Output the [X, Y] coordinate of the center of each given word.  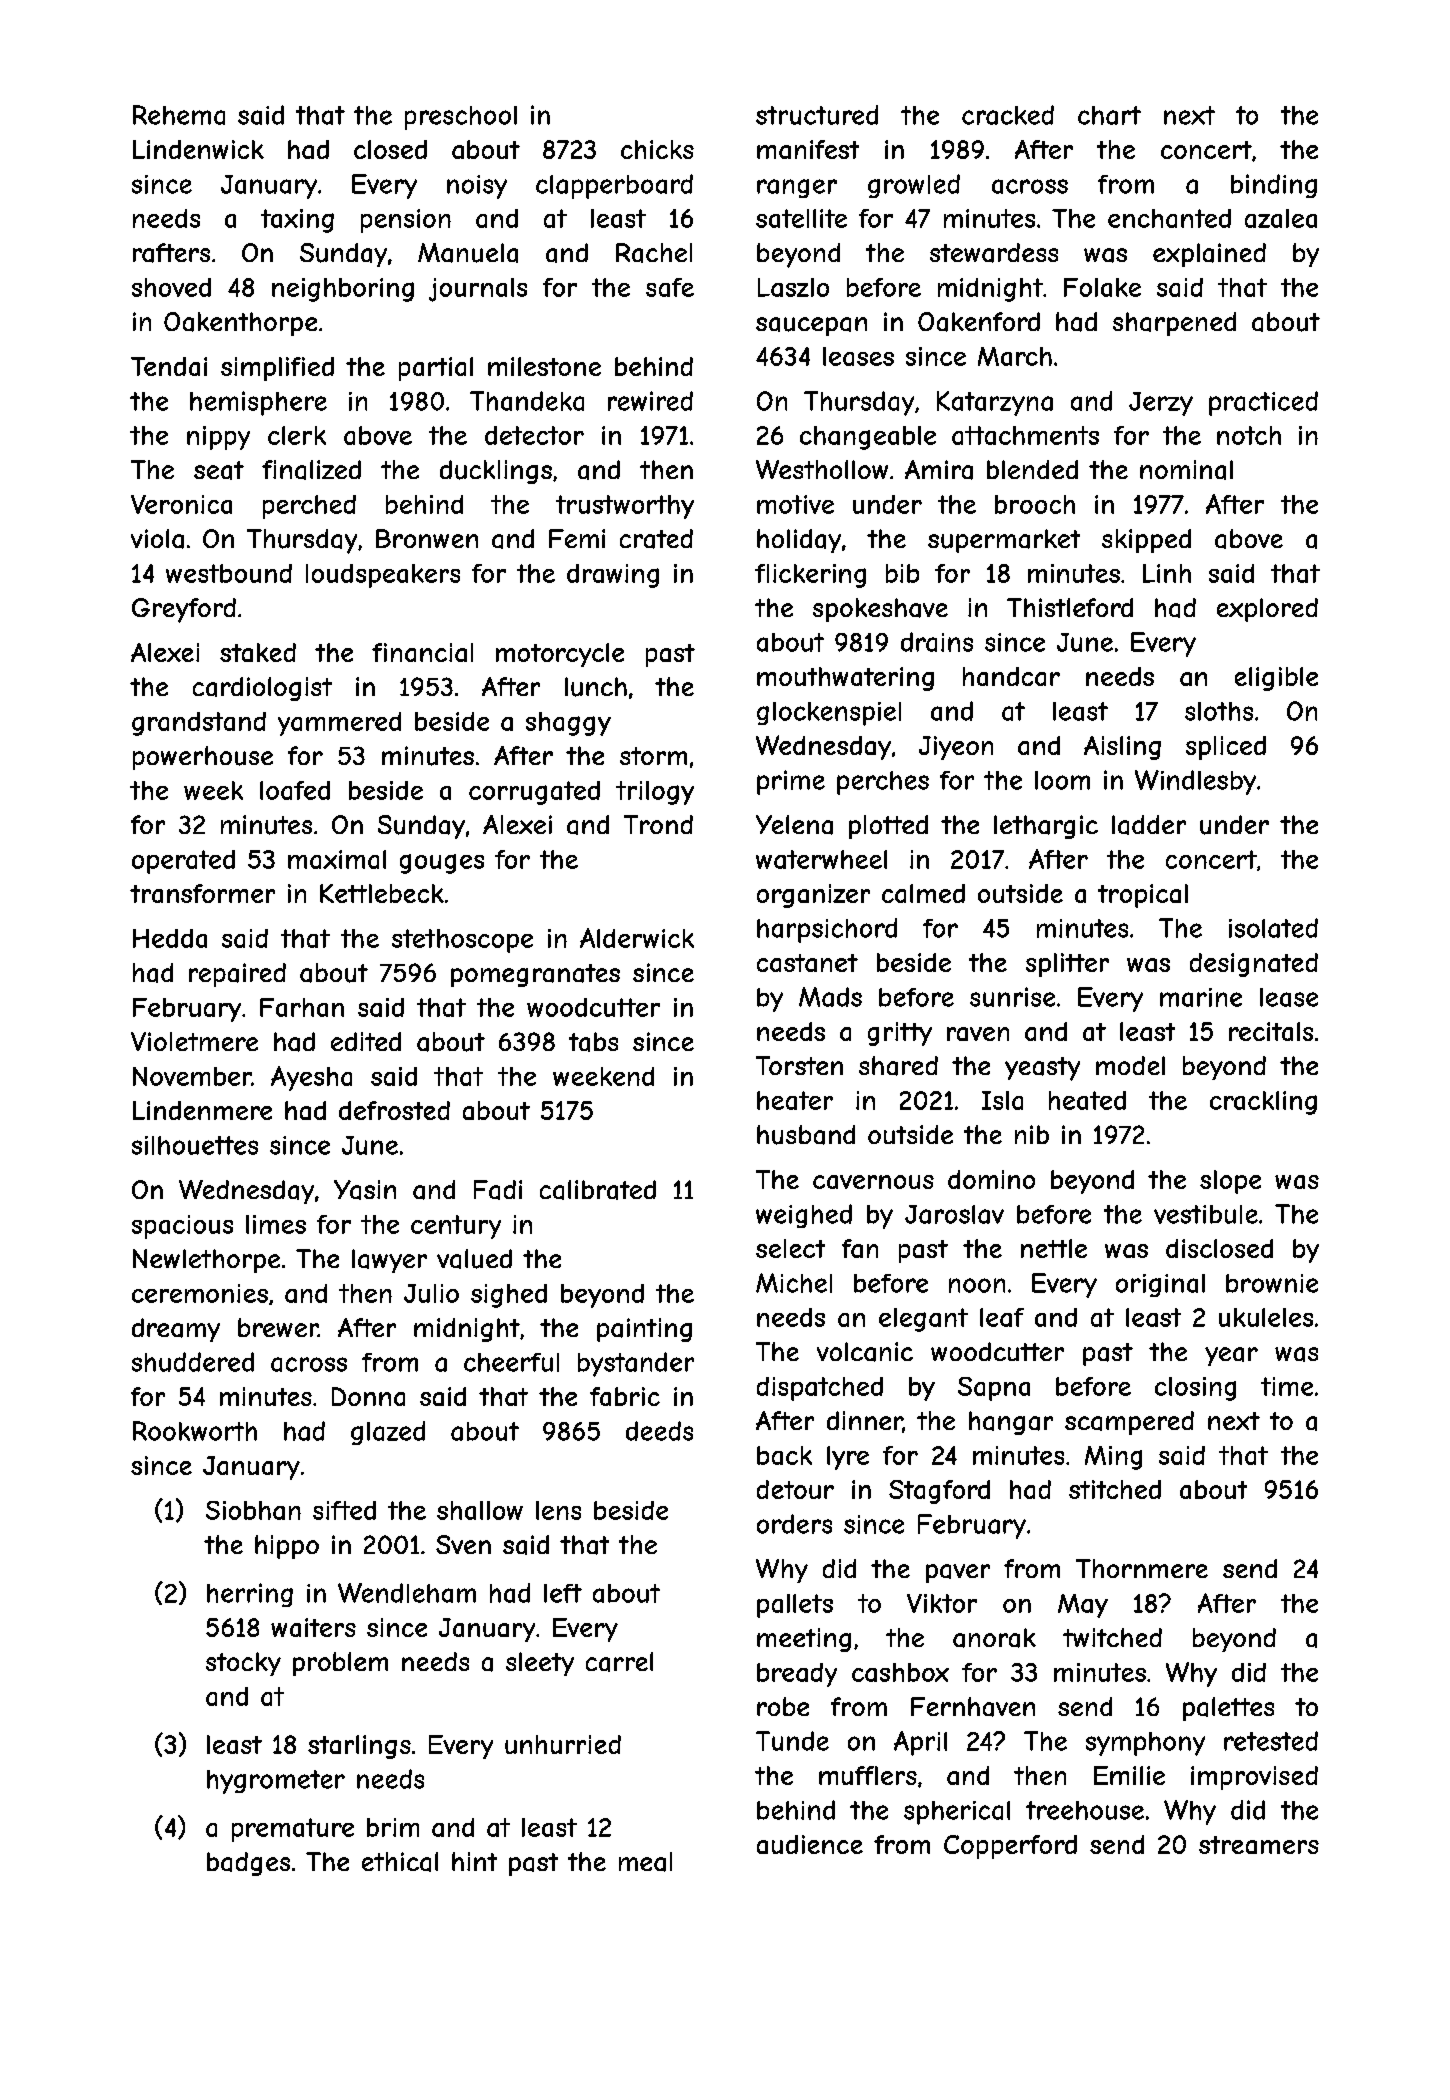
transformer [202, 893]
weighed [804, 1216]
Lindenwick [198, 149]
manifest [808, 149]
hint [474, 1861]
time [1287, 1386]
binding [1274, 186]
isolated [1273, 928]
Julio [431, 1293]
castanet [807, 963]
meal [645, 1862]
